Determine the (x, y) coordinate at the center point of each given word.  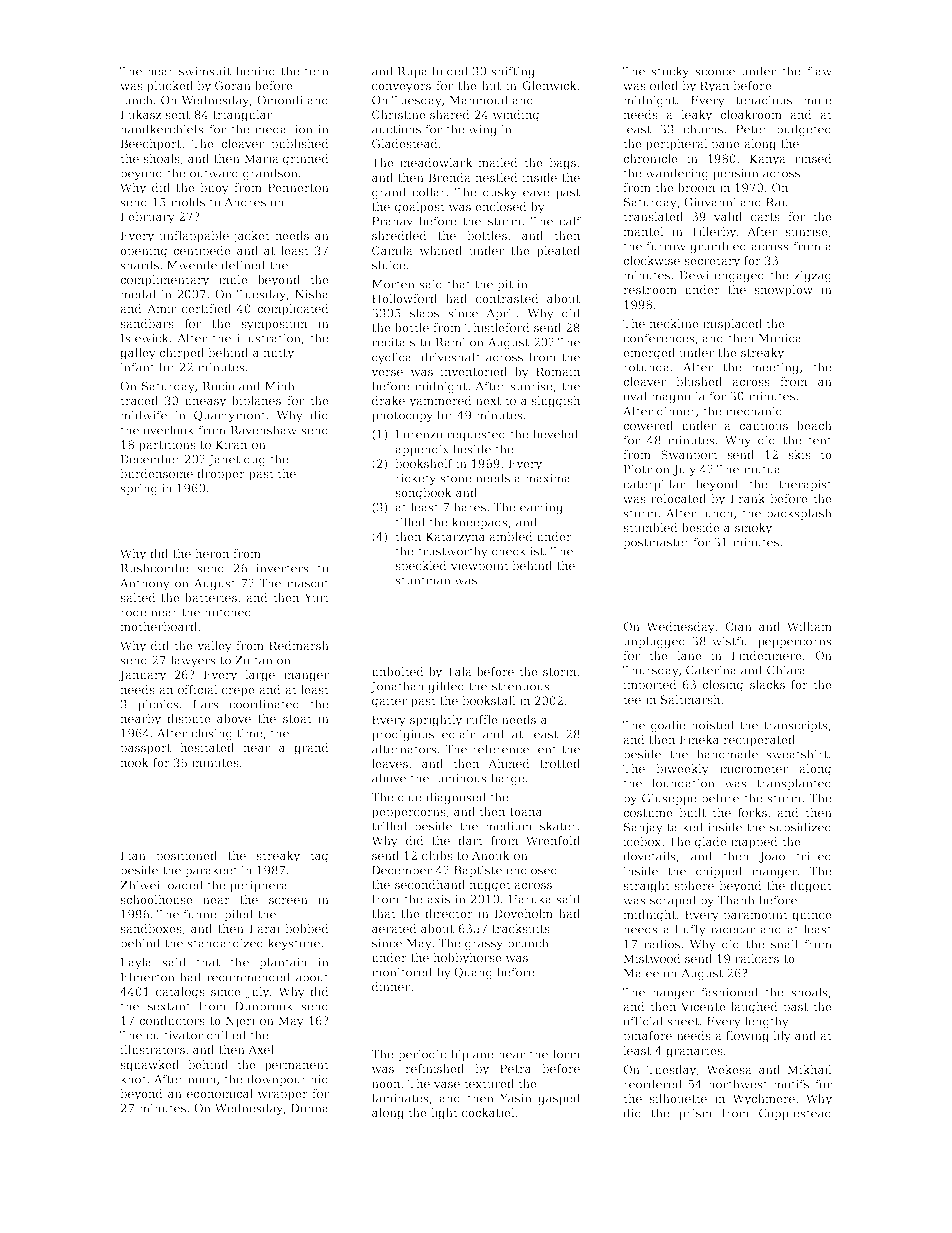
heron (212, 553)
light (444, 1114)
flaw (819, 71)
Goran (233, 85)
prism (695, 1114)
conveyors (401, 88)
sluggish (555, 402)
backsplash (799, 514)
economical (220, 1093)
